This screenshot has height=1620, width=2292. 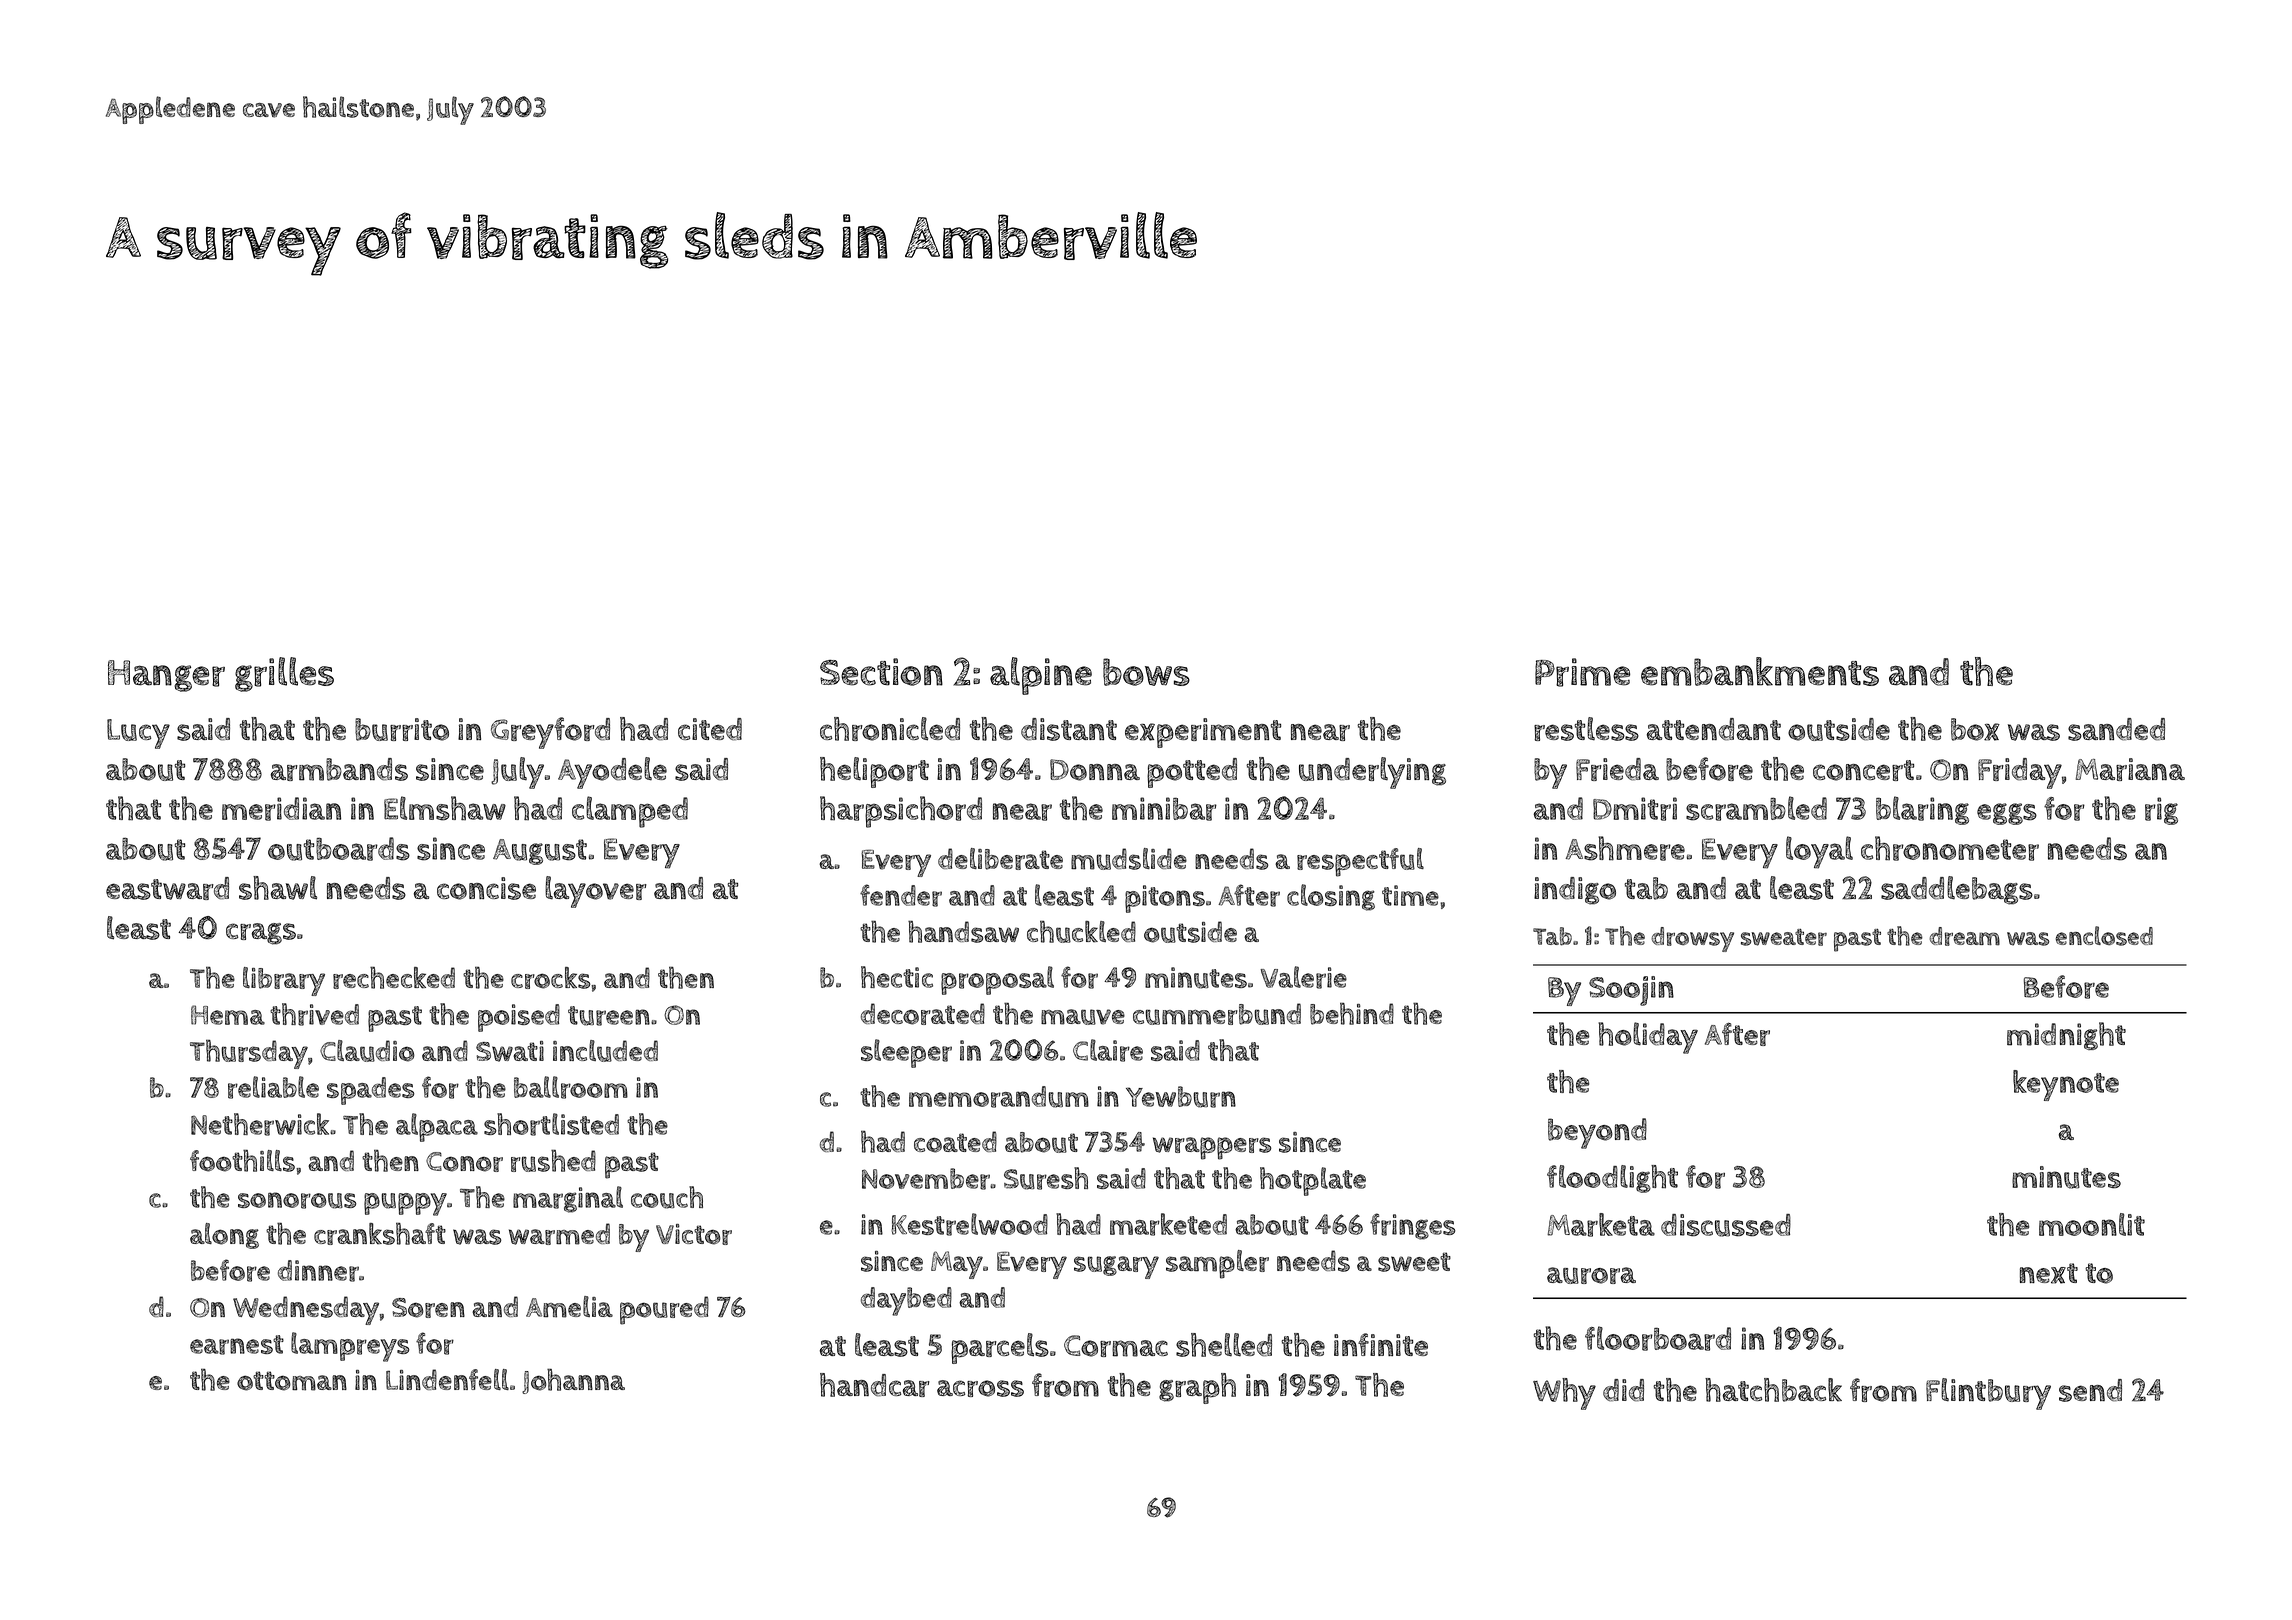 What do you see at coordinates (306, 1310) in the screenshot?
I see `Wednesday` at bounding box center [306, 1310].
